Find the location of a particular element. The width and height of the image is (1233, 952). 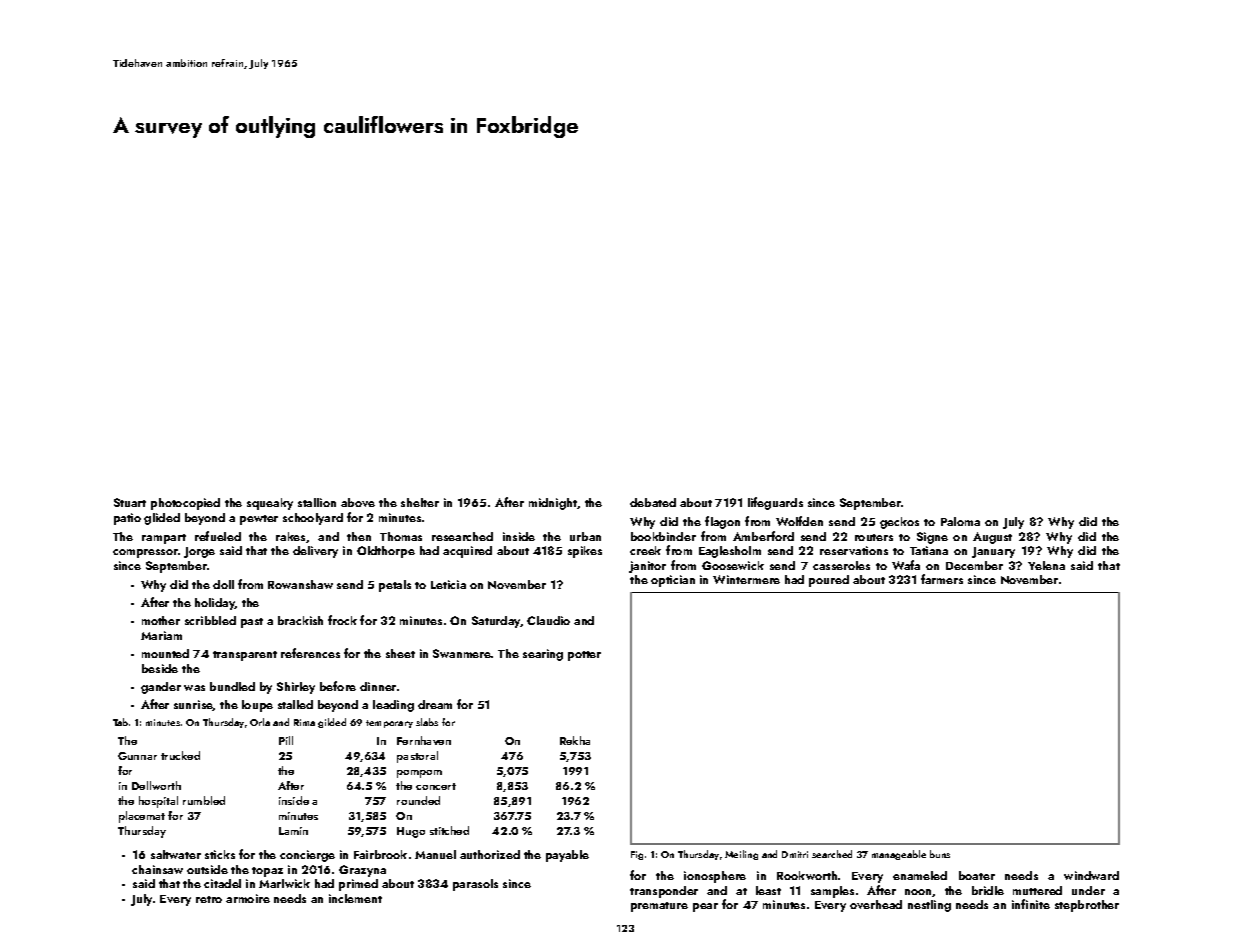

Fig is located at coordinates (637, 855).
